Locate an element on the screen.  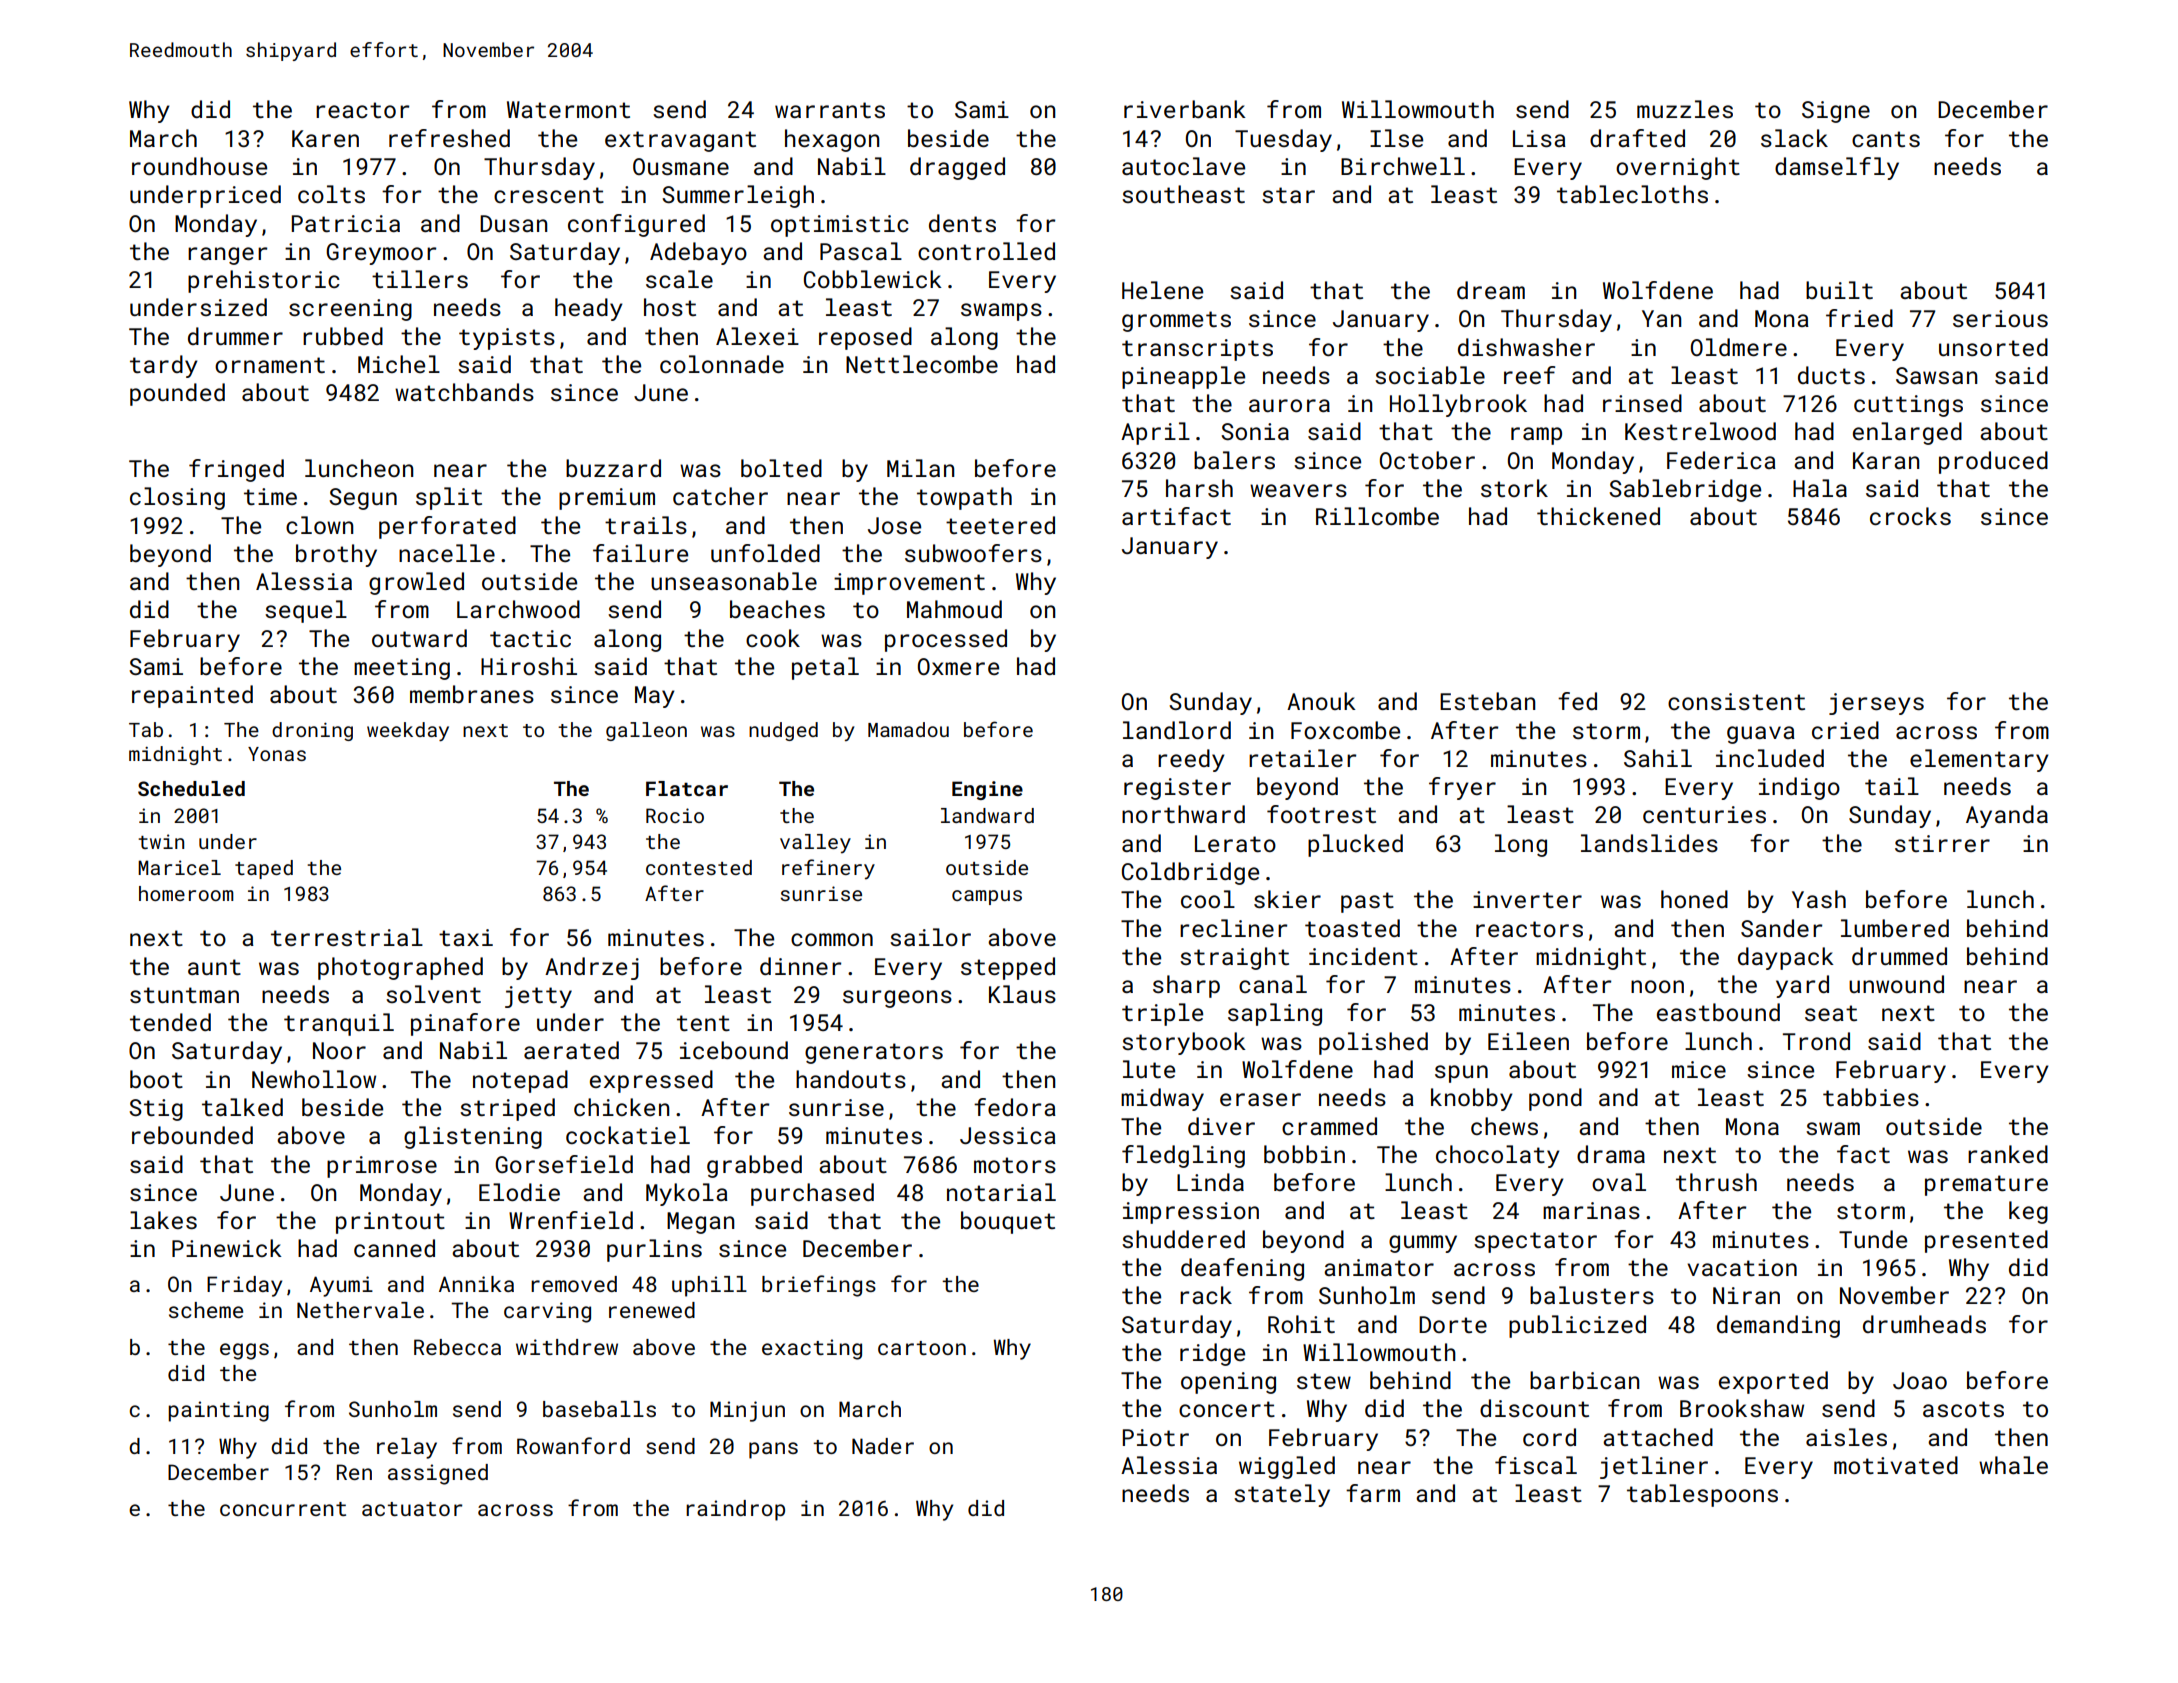
cockatiel is located at coordinates (628, 1135).
